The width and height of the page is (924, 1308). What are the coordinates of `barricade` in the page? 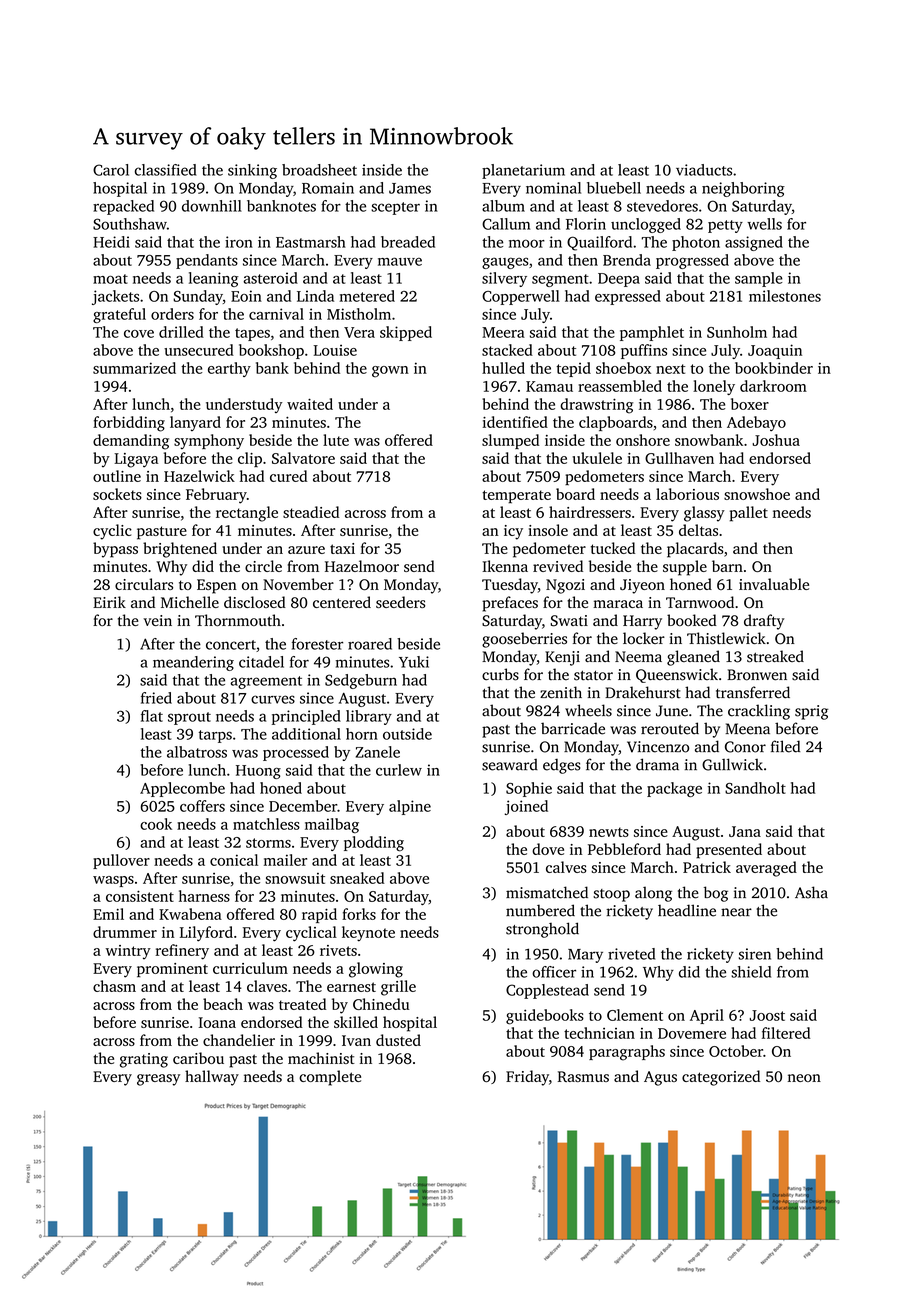 It's located at (573, 728).
